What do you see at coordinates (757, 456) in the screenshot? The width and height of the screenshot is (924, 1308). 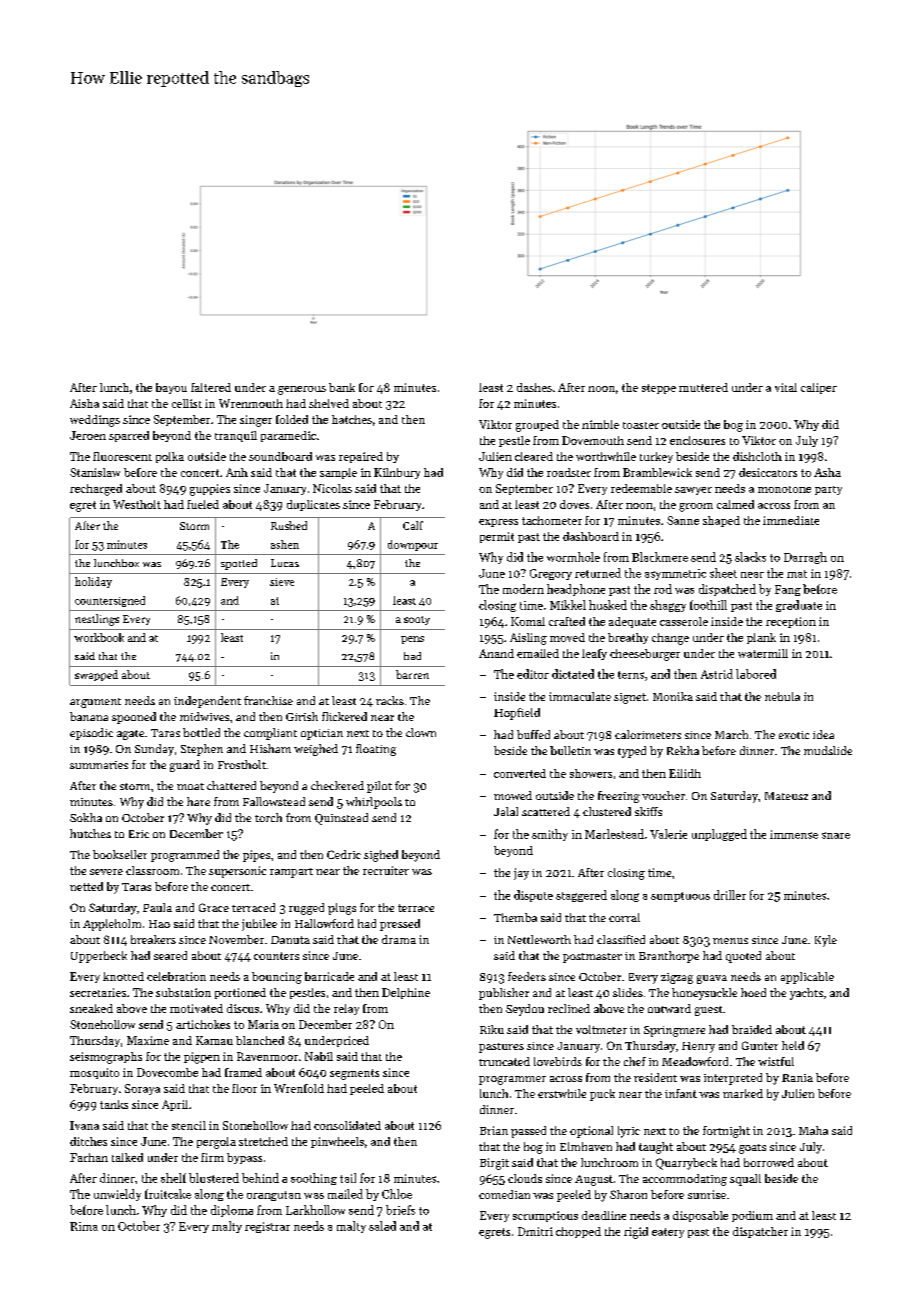 I see `dishcloth` at bounding box center [757, 456].
